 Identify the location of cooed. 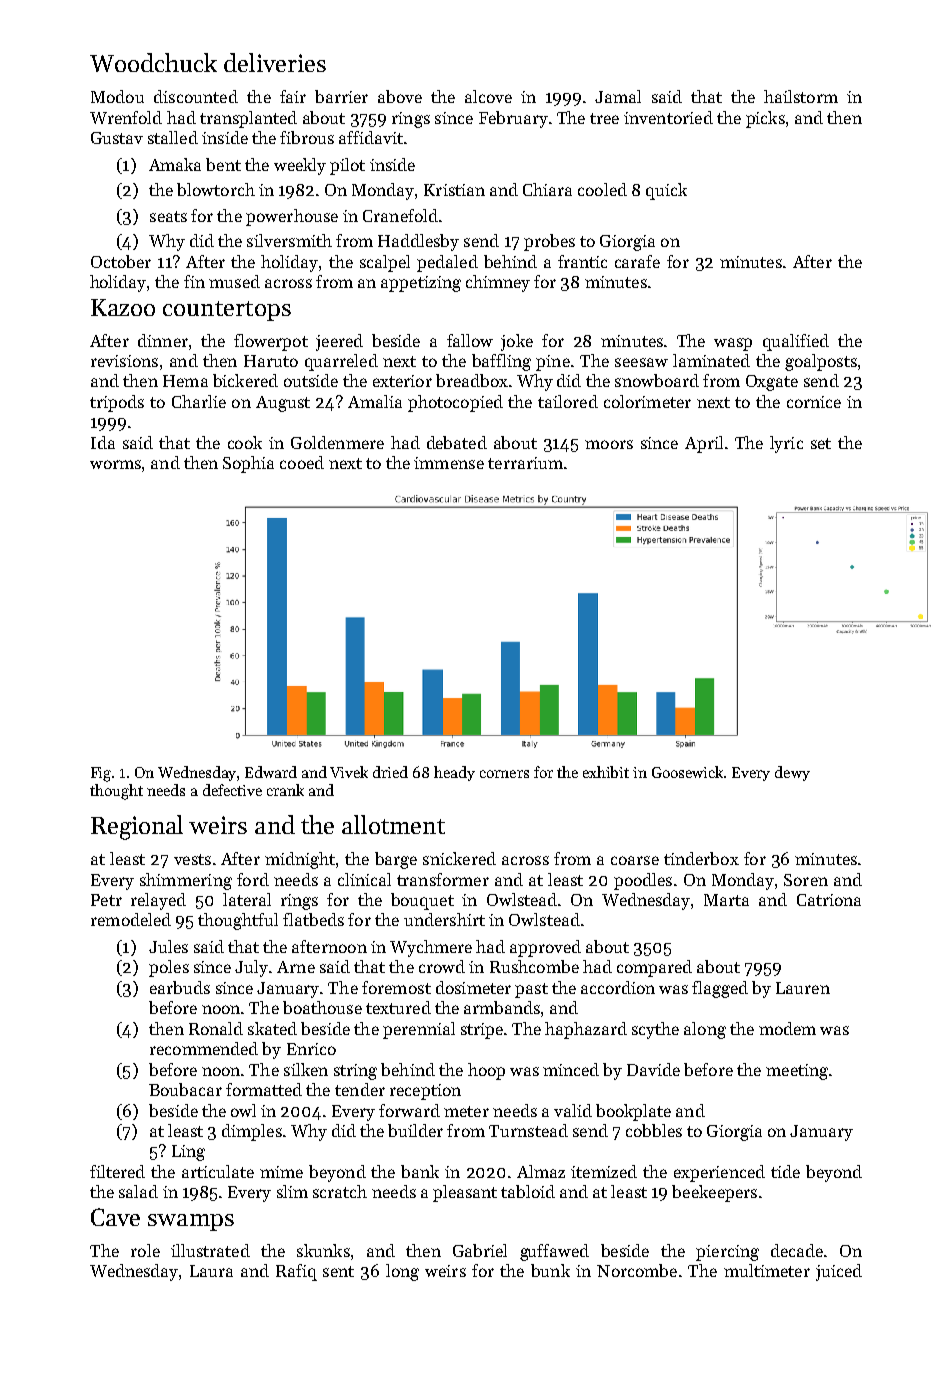
(302, 462).
